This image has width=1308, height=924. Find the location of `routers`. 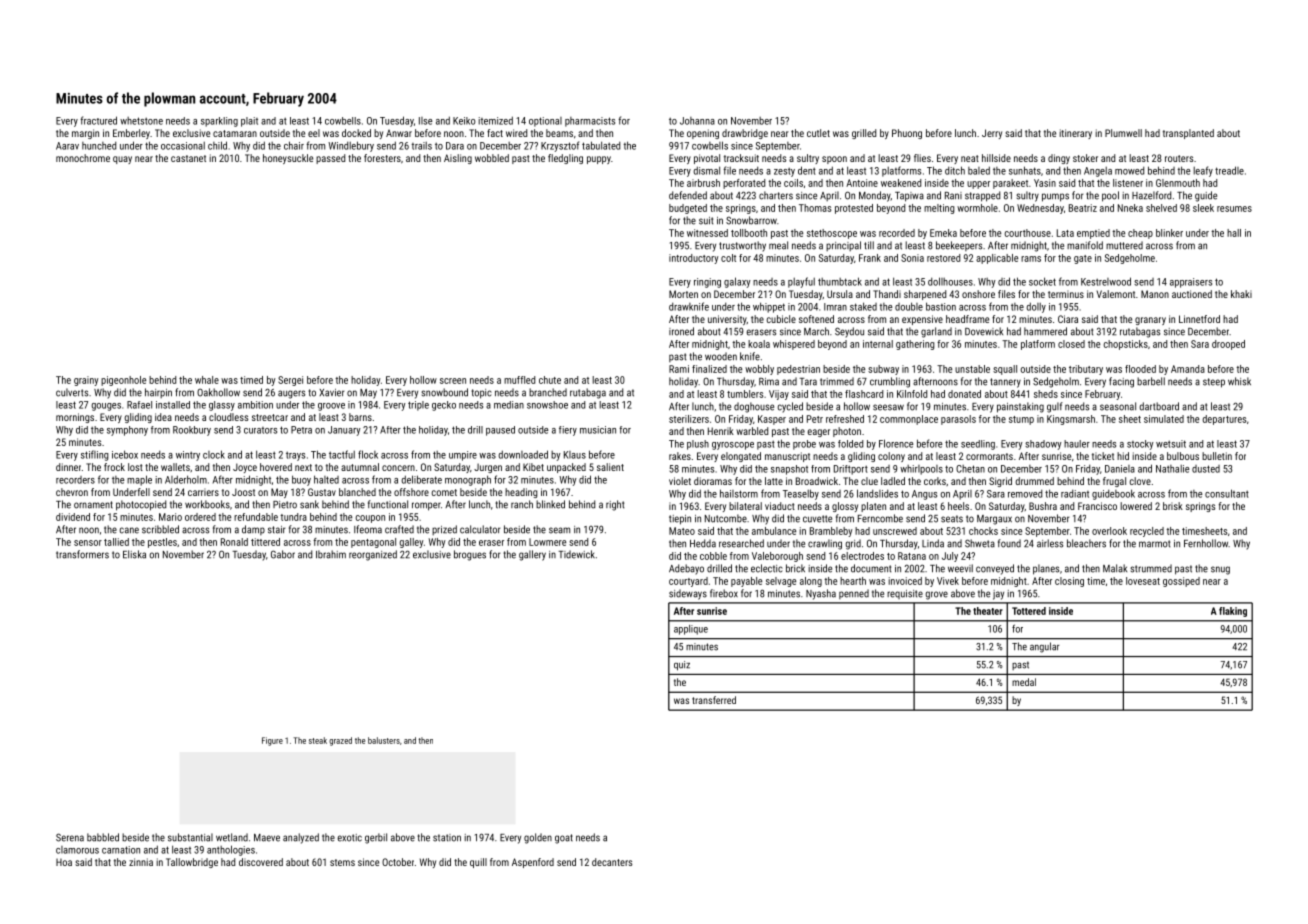

routers is located at coordinates (1179, 158).
